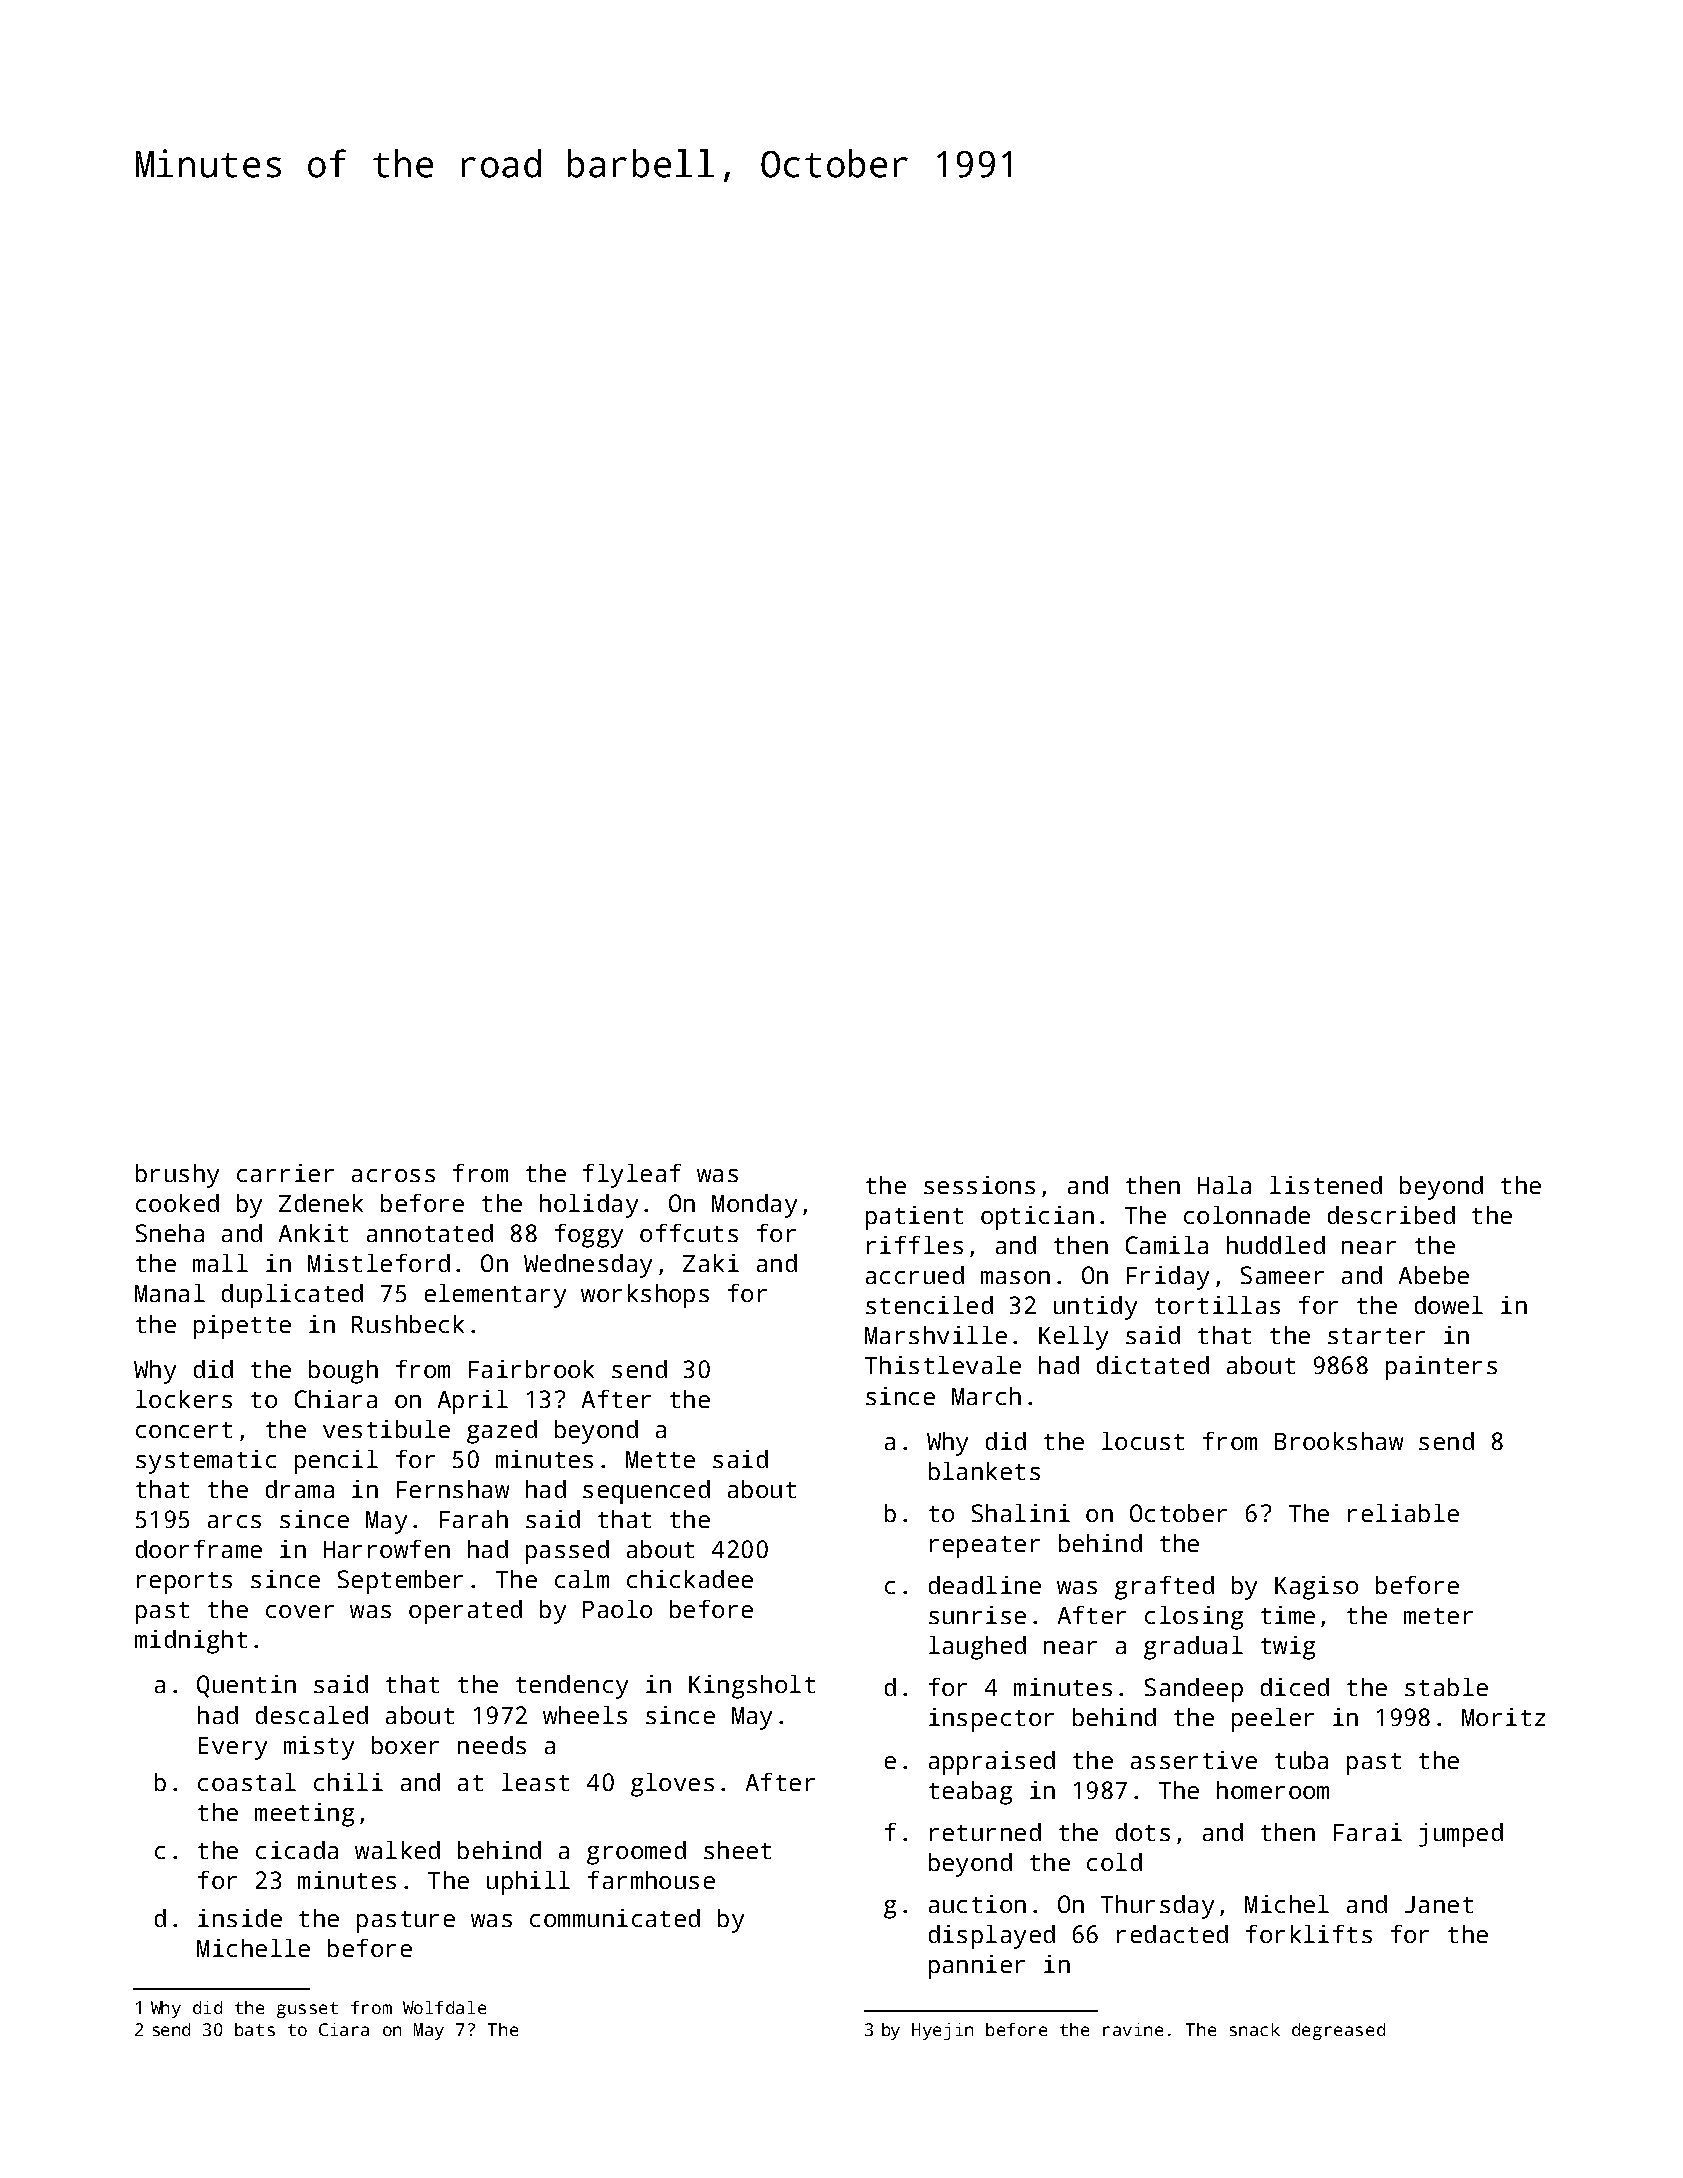  I want to click on brushy, so click(177, 1176).
